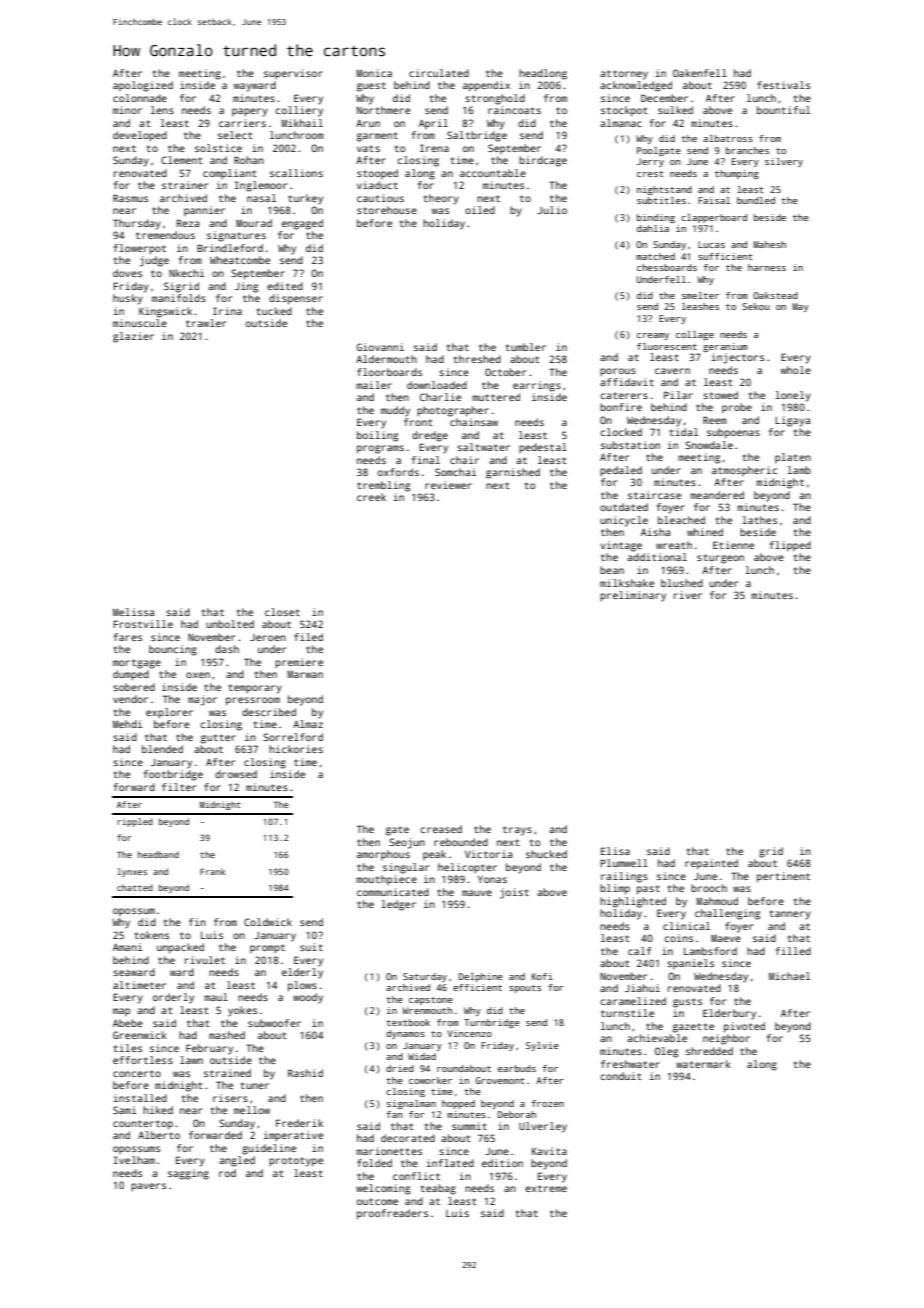  Describe the element at coordinates (296, 1162) in the screenshot. I see `prototype` at that location.
